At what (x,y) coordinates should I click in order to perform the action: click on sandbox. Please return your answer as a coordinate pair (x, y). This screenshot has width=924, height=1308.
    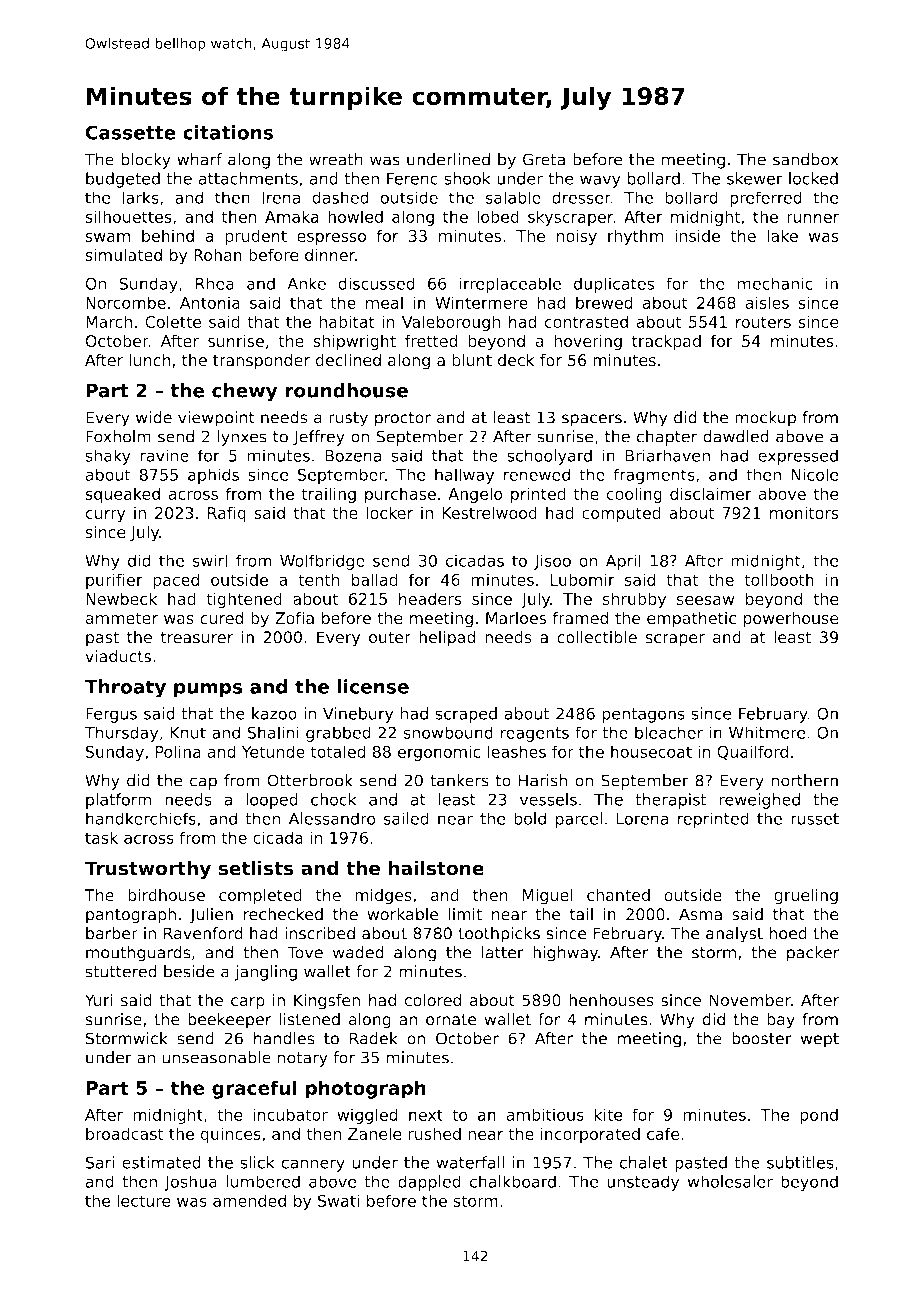
    Looking at the image, I should click on (805, 159).
